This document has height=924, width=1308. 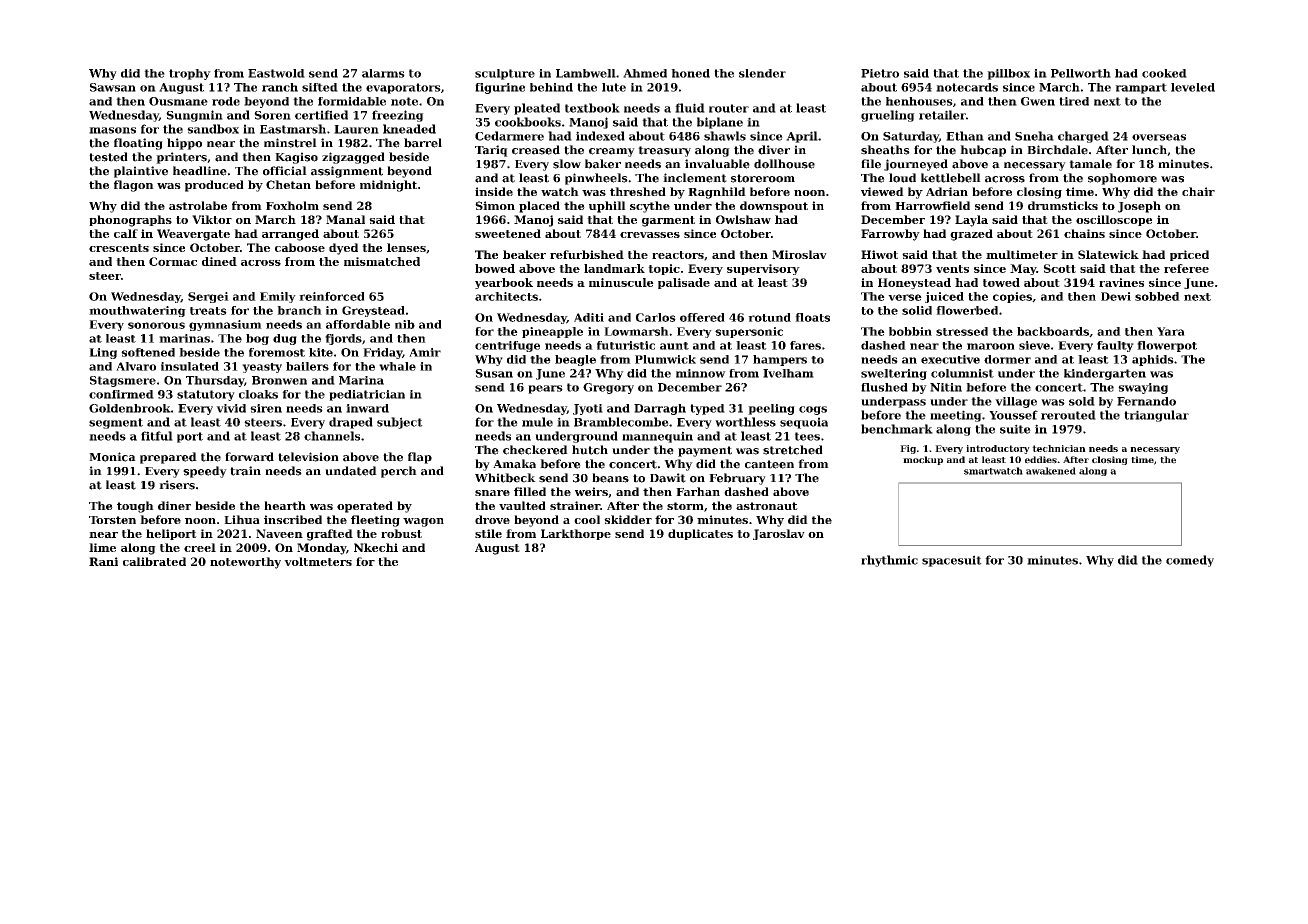 What do you see at coordinates (226, 101) in the document?
I see `rode` at bounding box center [226, 101].
